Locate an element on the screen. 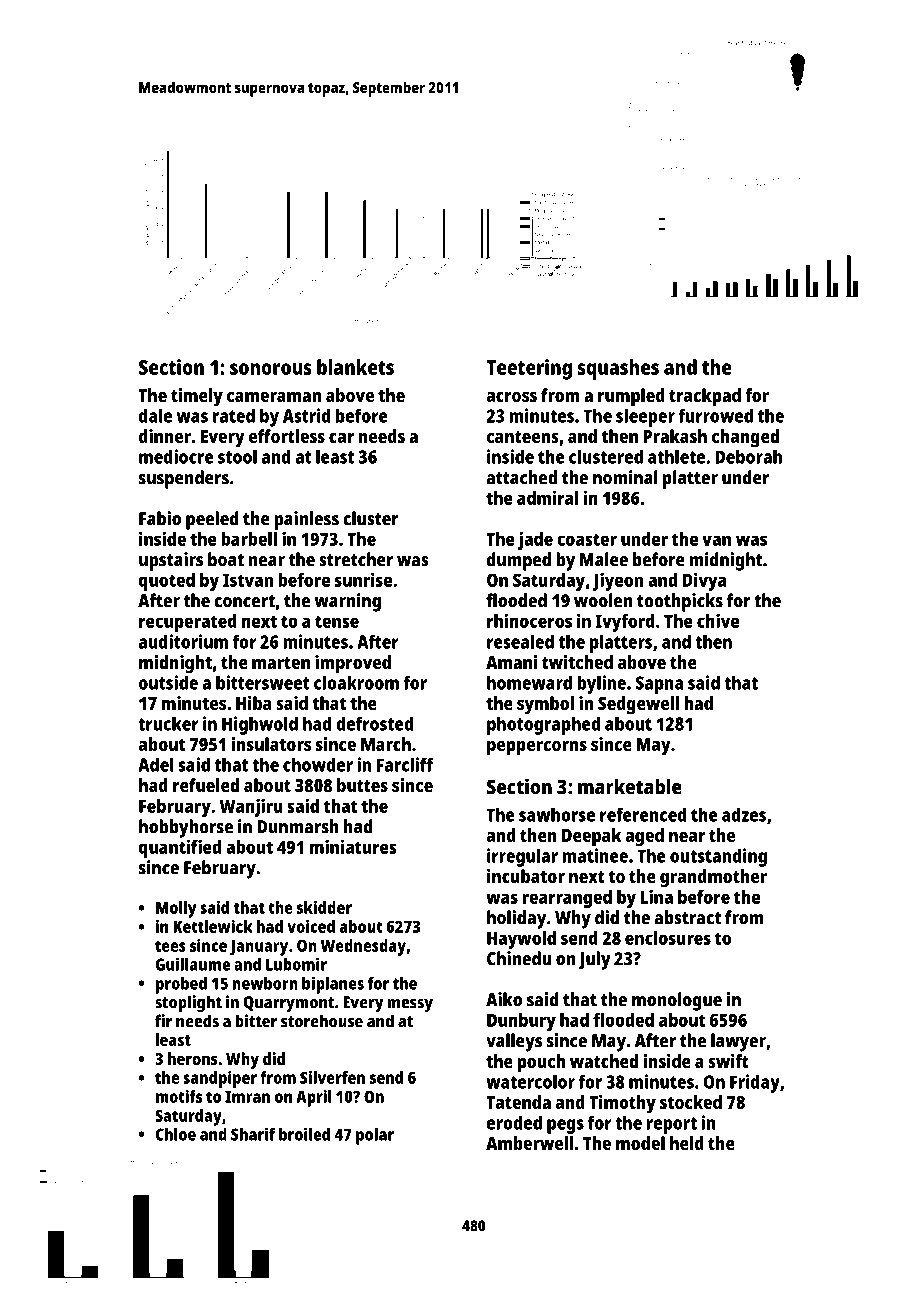 The width and height of the screenshot is (924, 1311). dale is located at coordinates (155, 415).
